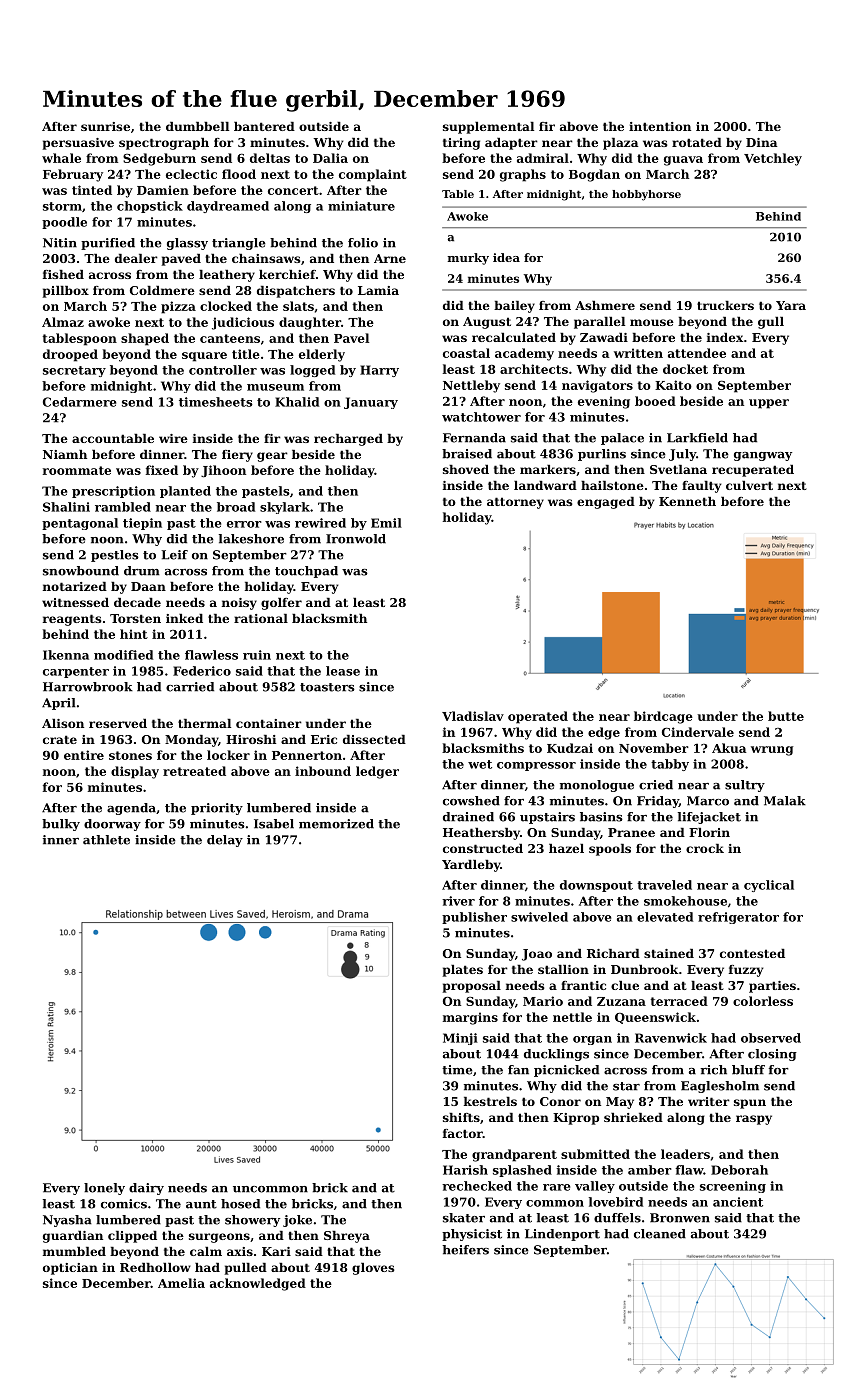 The width and height of the screenshot is (849, 1400). Describe the element at coordinates (115, 556) in the screenshot. I see `pestles` at that location.
